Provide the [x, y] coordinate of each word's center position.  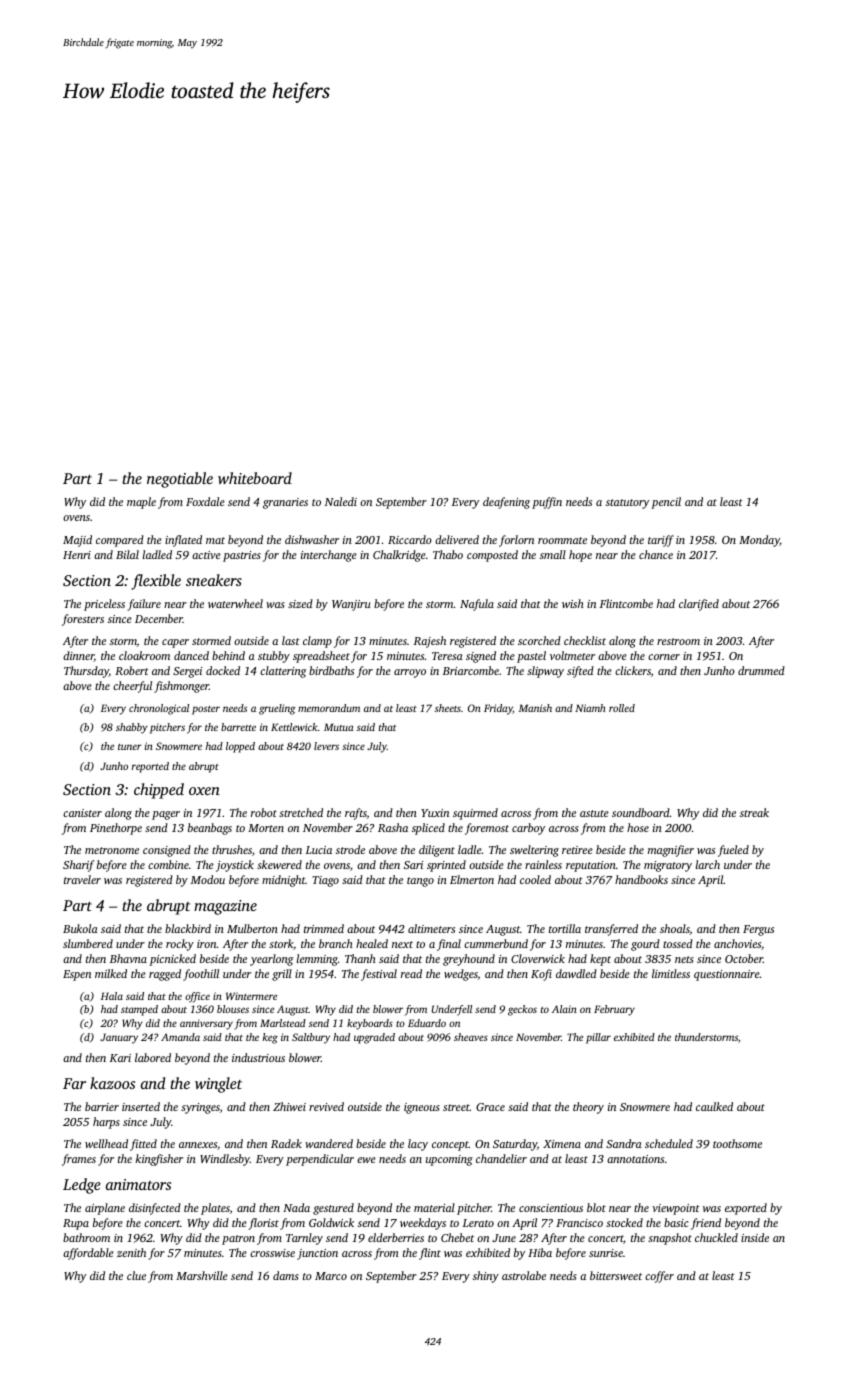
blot [596, 1207]
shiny [486, 1277]
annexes [198, 1145]
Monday [759, 541]
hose [638, 827]
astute [594, 813]
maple [141, 503]
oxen [204, 791]
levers [326, 746]
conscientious [551, 1208]
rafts [356, 814]
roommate [562, 540]
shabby [132, 728]
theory [588, 1108]
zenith [131, 1252]
